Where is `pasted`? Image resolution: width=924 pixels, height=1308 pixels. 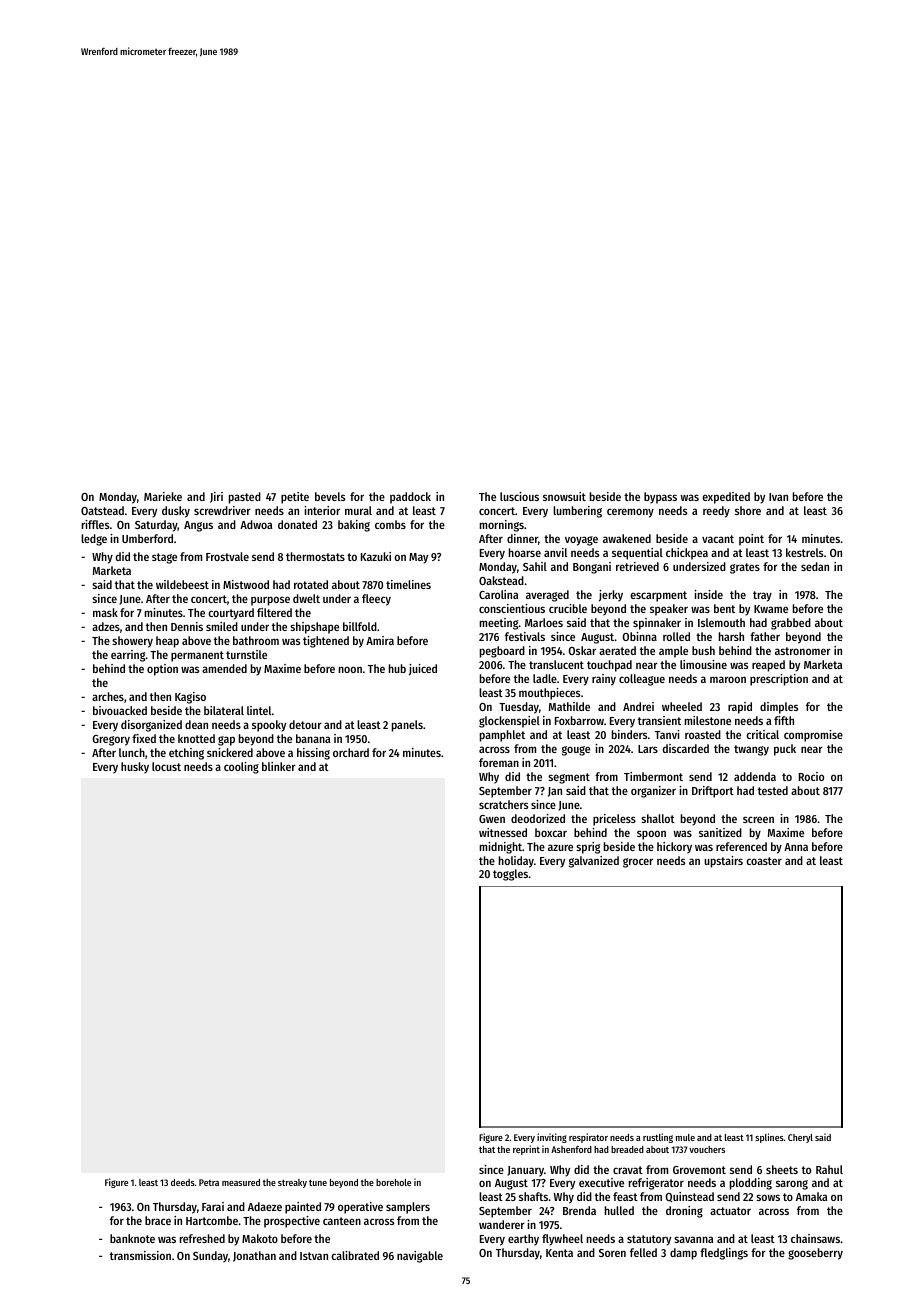
pasted is located at coordinates (245, 498).
